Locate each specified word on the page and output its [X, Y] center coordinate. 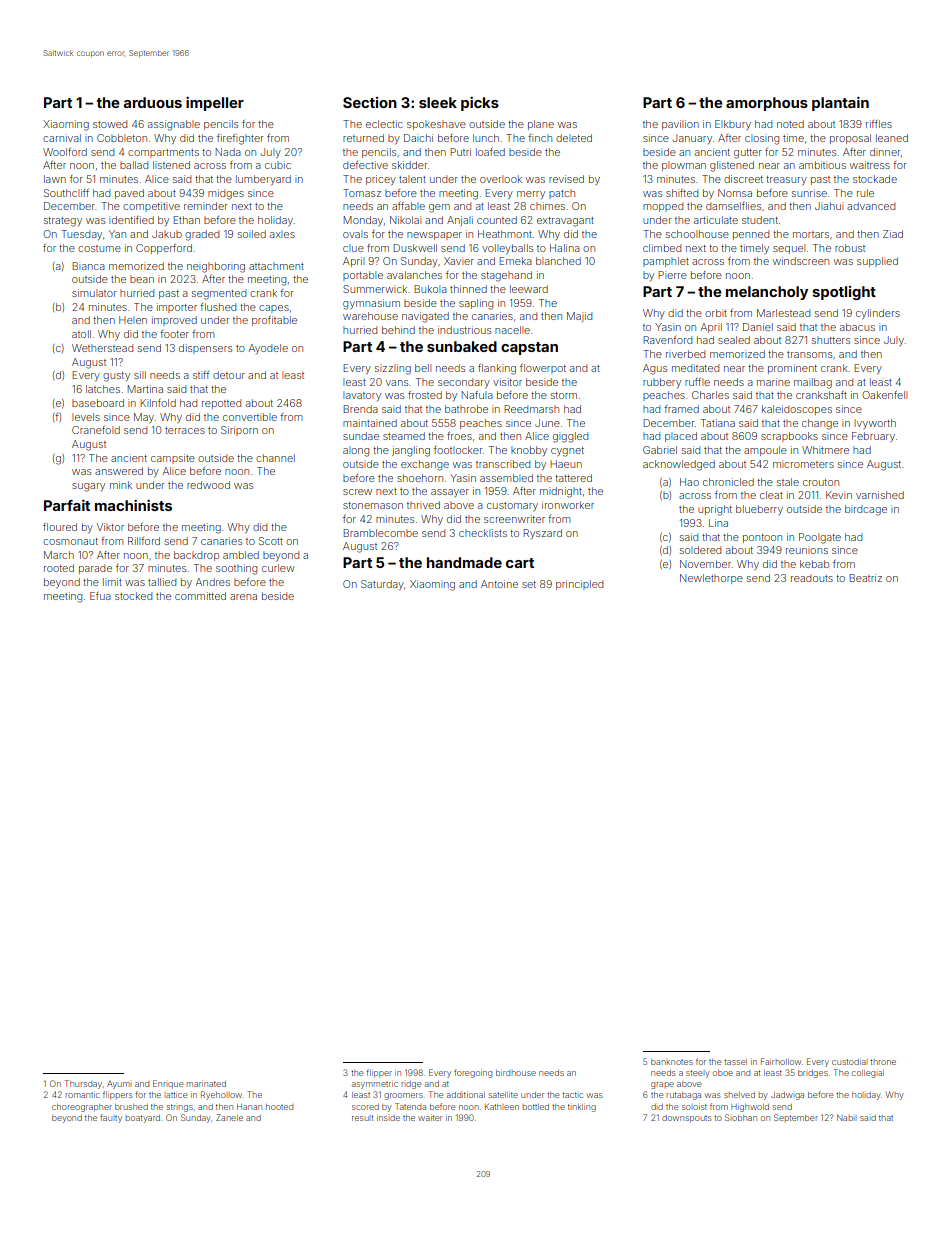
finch [540, 138]
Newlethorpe [711, 579]
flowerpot [543, 369]
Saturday [382, 585]
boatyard [142, 1119]
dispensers [205, 349]
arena [243, 597]
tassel [735, 1062]
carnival [62, 138]
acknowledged [679, 465]
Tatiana [718, 423]
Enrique [168, 1084]
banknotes [672, 1062]
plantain [840, 104]
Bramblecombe [380, 533]
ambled [241, 555]
